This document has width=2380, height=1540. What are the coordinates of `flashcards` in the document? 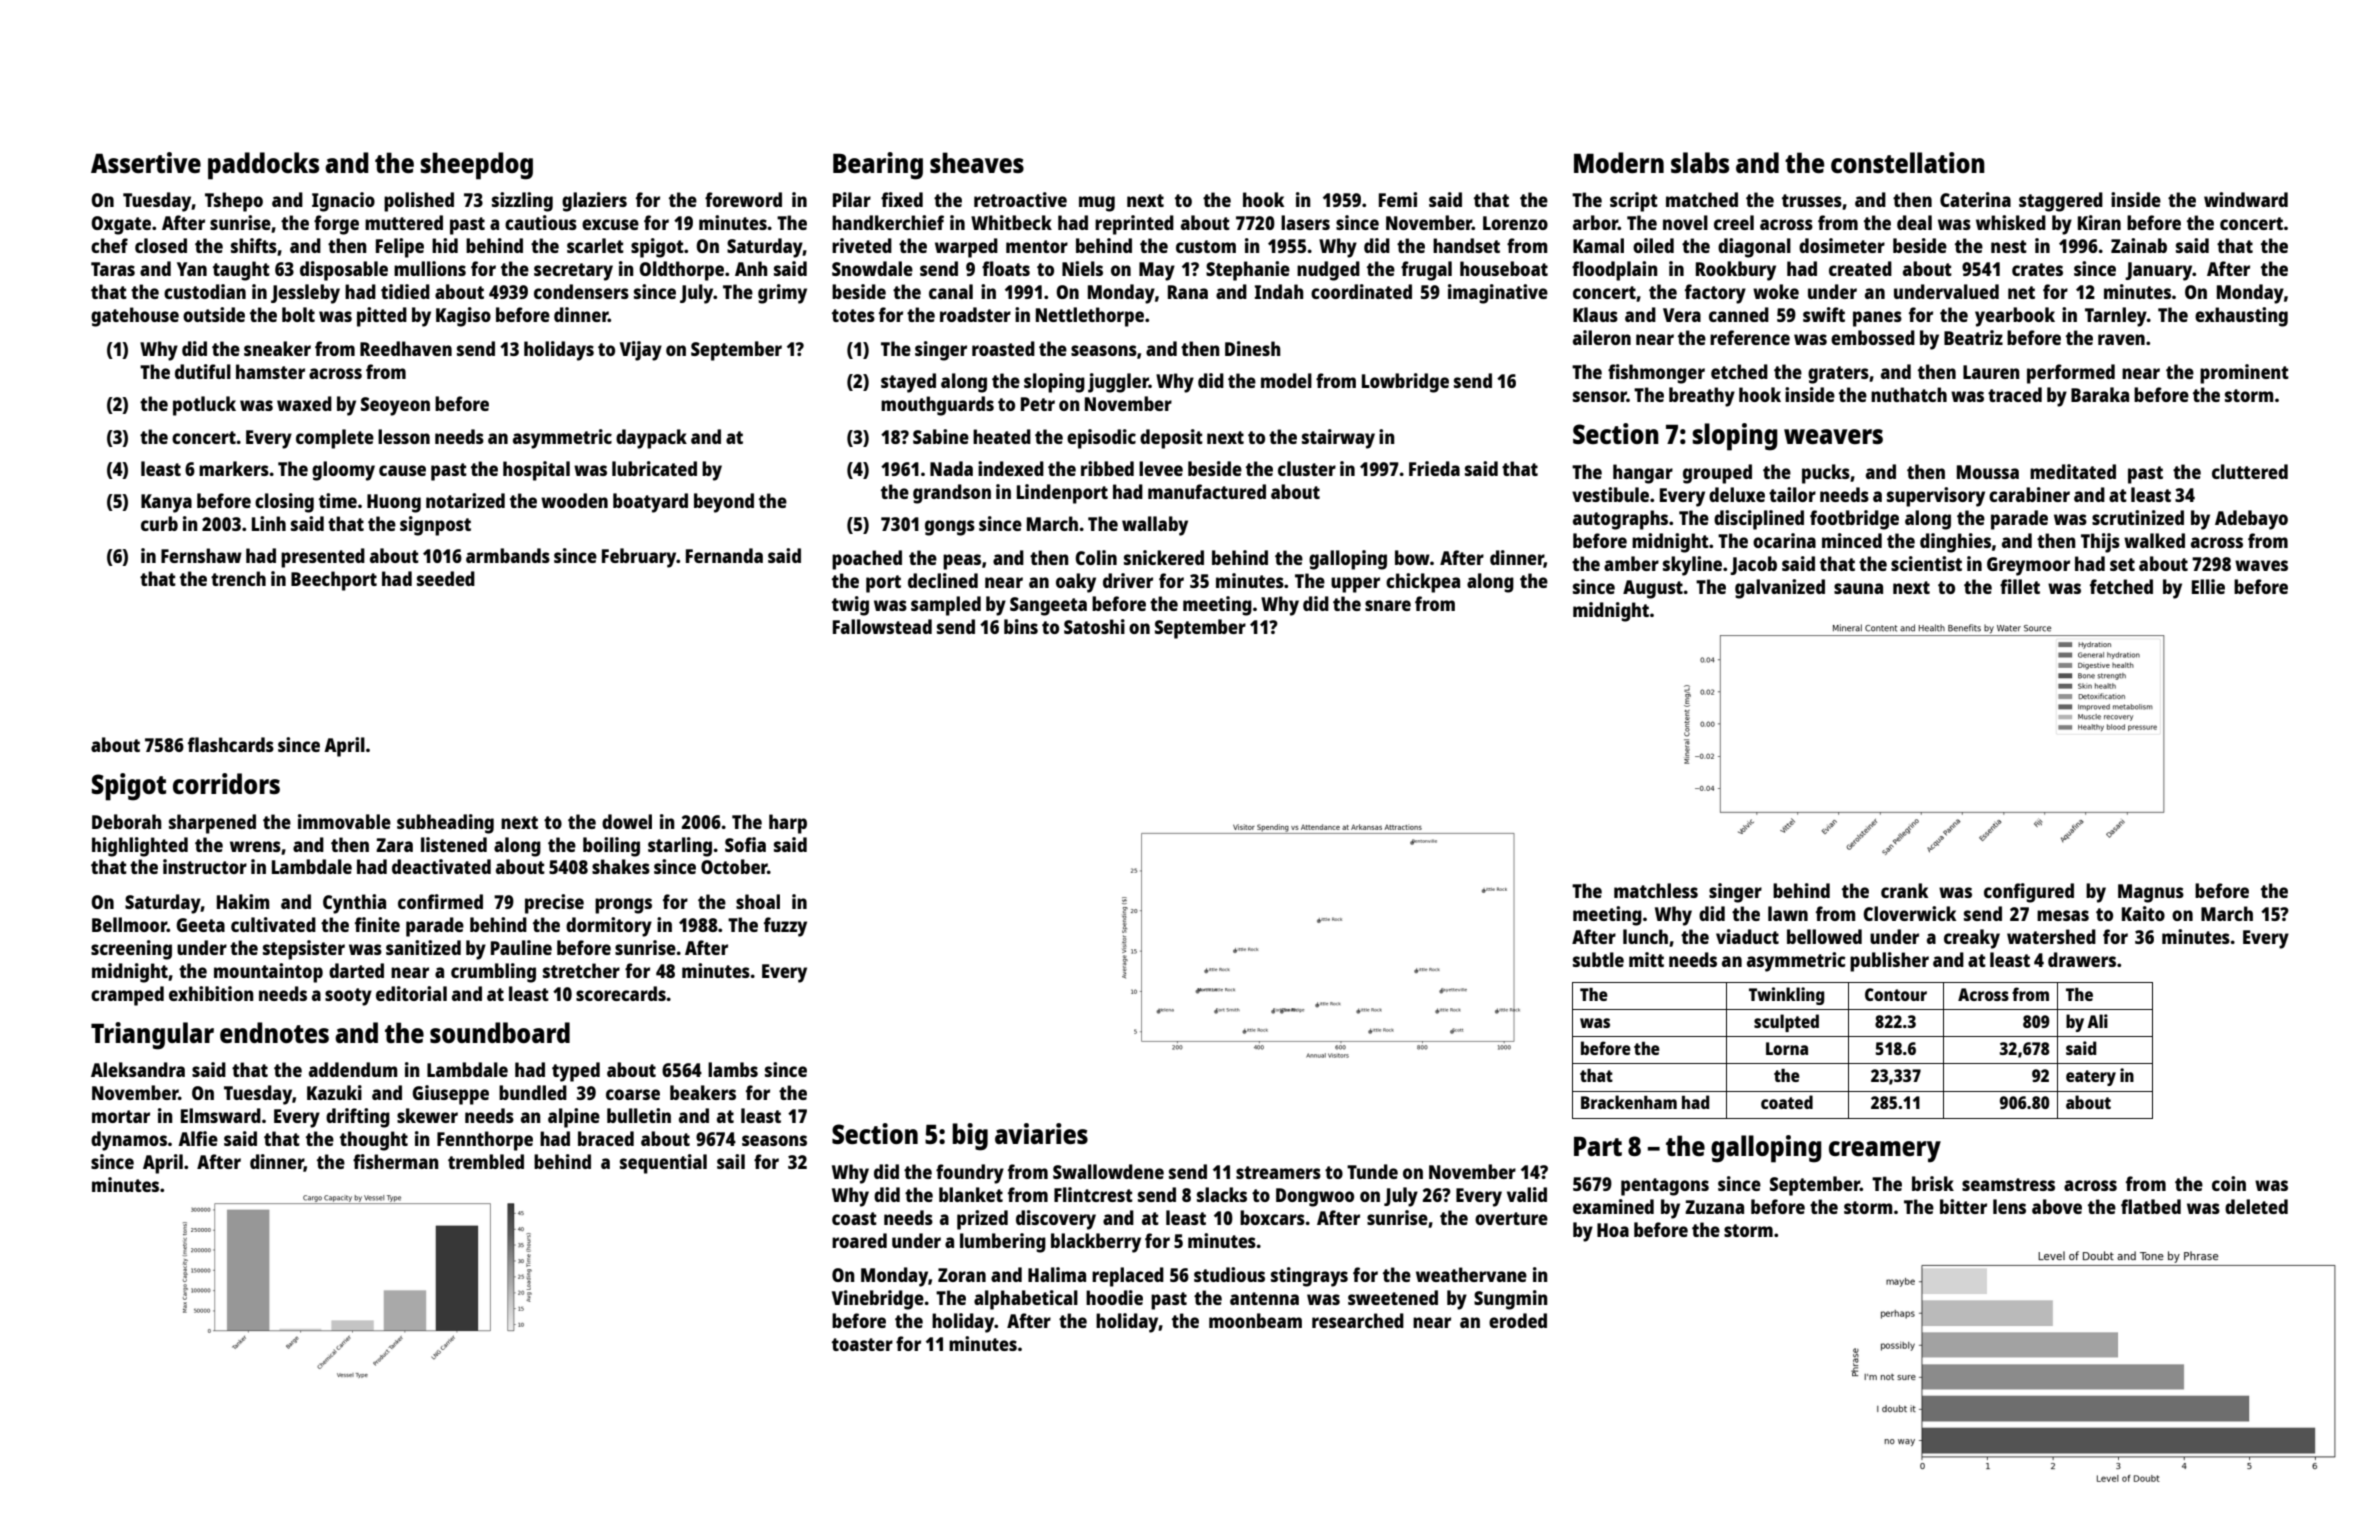 It's located at (231, 744).
